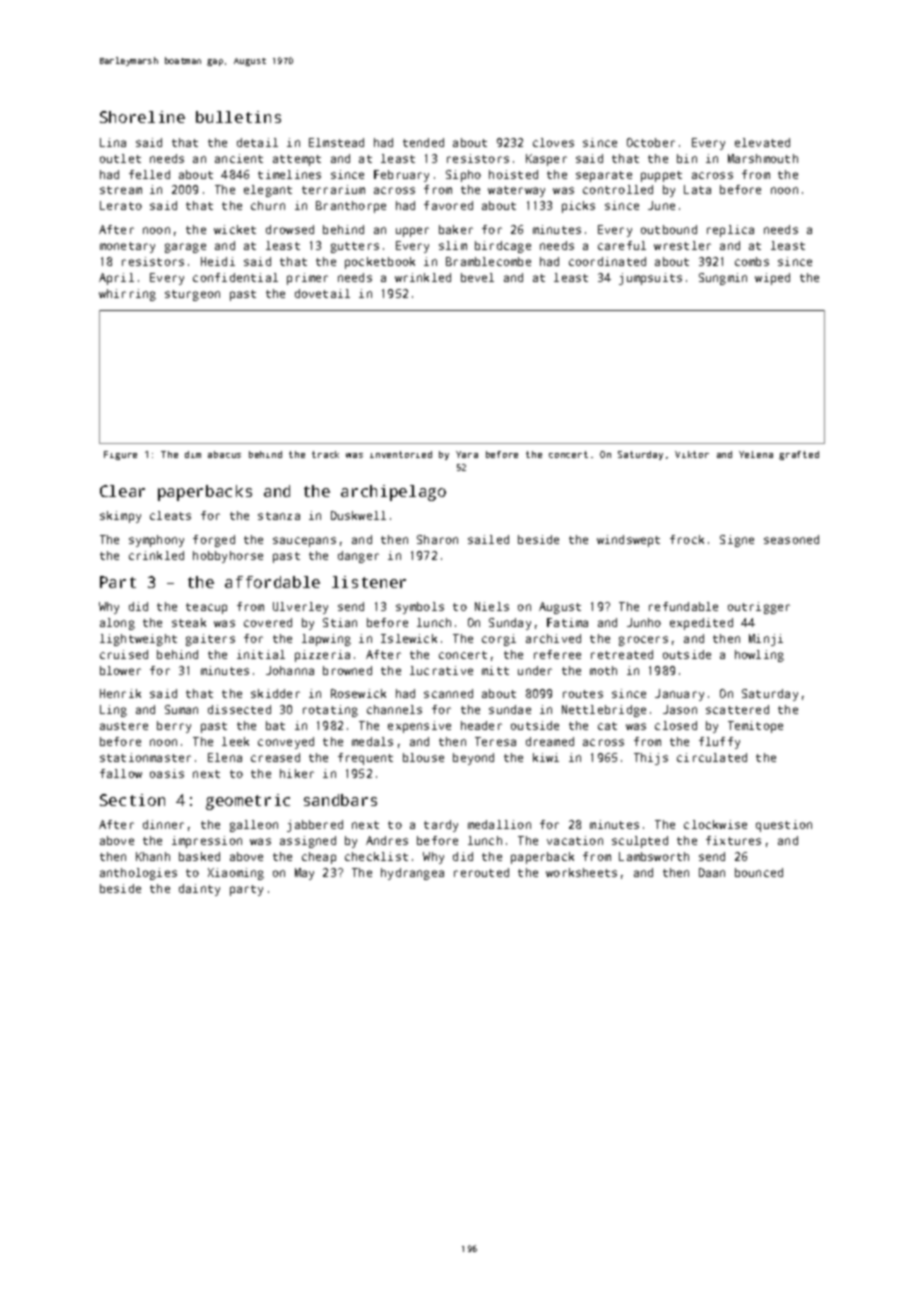 The image size is (924, 1308). I want to click on cloves, so click(553, 142).
